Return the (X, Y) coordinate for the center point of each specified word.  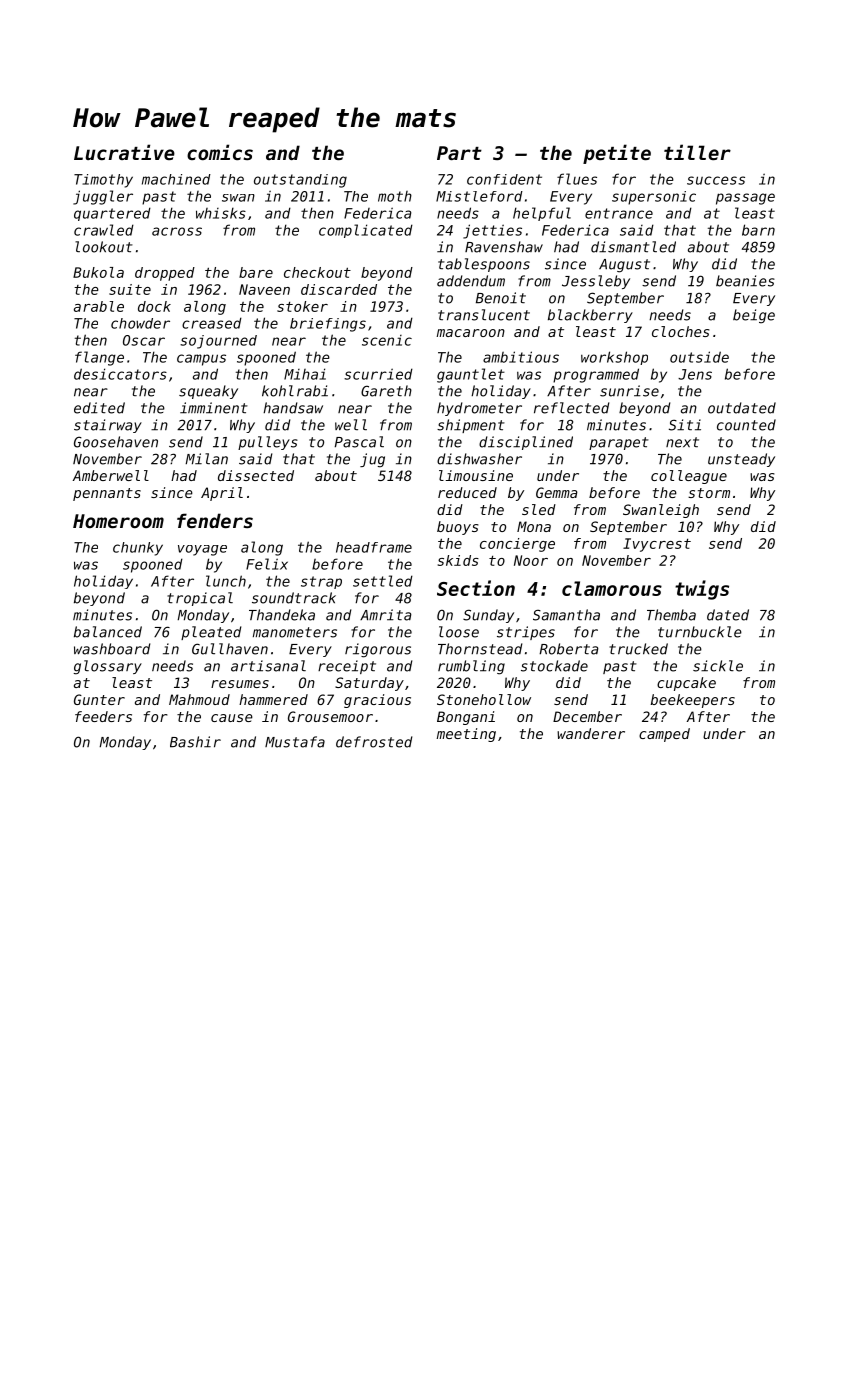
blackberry (590, 316)
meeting (466, 735)
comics (220, 152)
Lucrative (124, 152)
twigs (702, 590)
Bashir (195, 742)
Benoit (501, 298)
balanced (108, 632)
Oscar (144, 340)
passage (745, 199)
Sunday (488, 616)
